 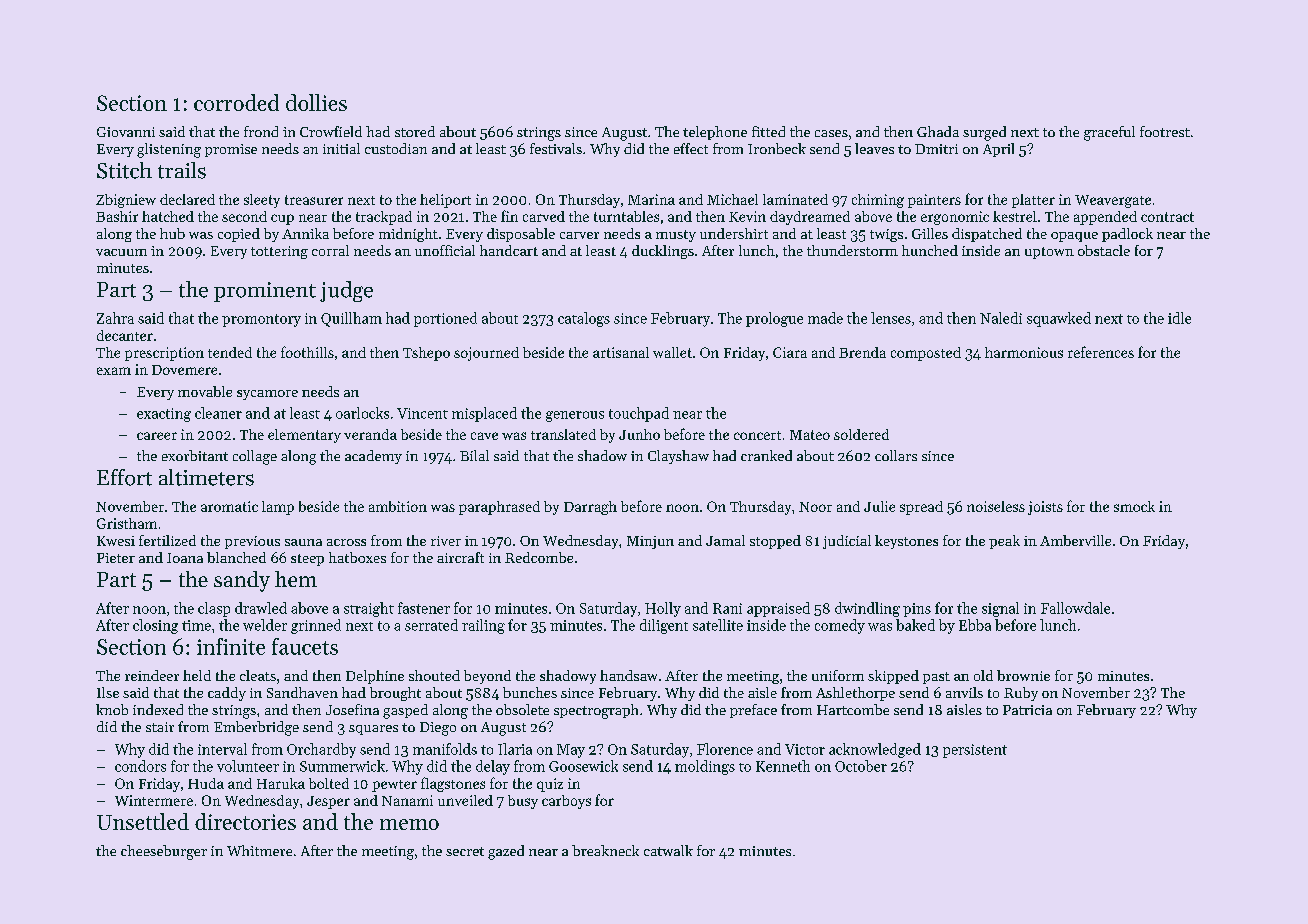 What do you see at coordinates (715, 133) in the image?
I see `telephone` at bounding box center [715, 133].
